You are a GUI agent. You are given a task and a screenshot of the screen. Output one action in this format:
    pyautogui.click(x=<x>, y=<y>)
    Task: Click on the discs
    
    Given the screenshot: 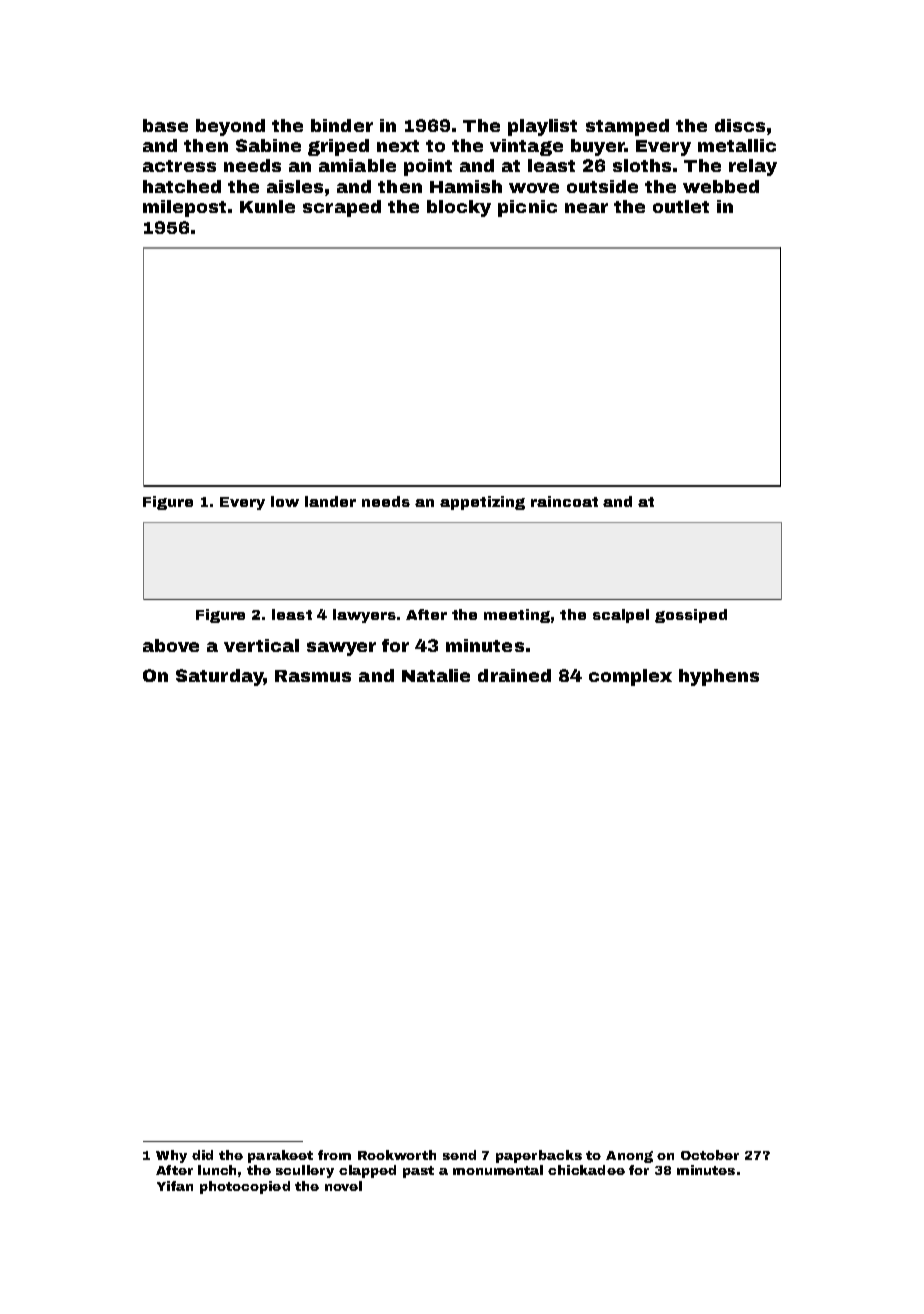 What is the action you would take?
    pyautogui.click(x=740, y=125)
